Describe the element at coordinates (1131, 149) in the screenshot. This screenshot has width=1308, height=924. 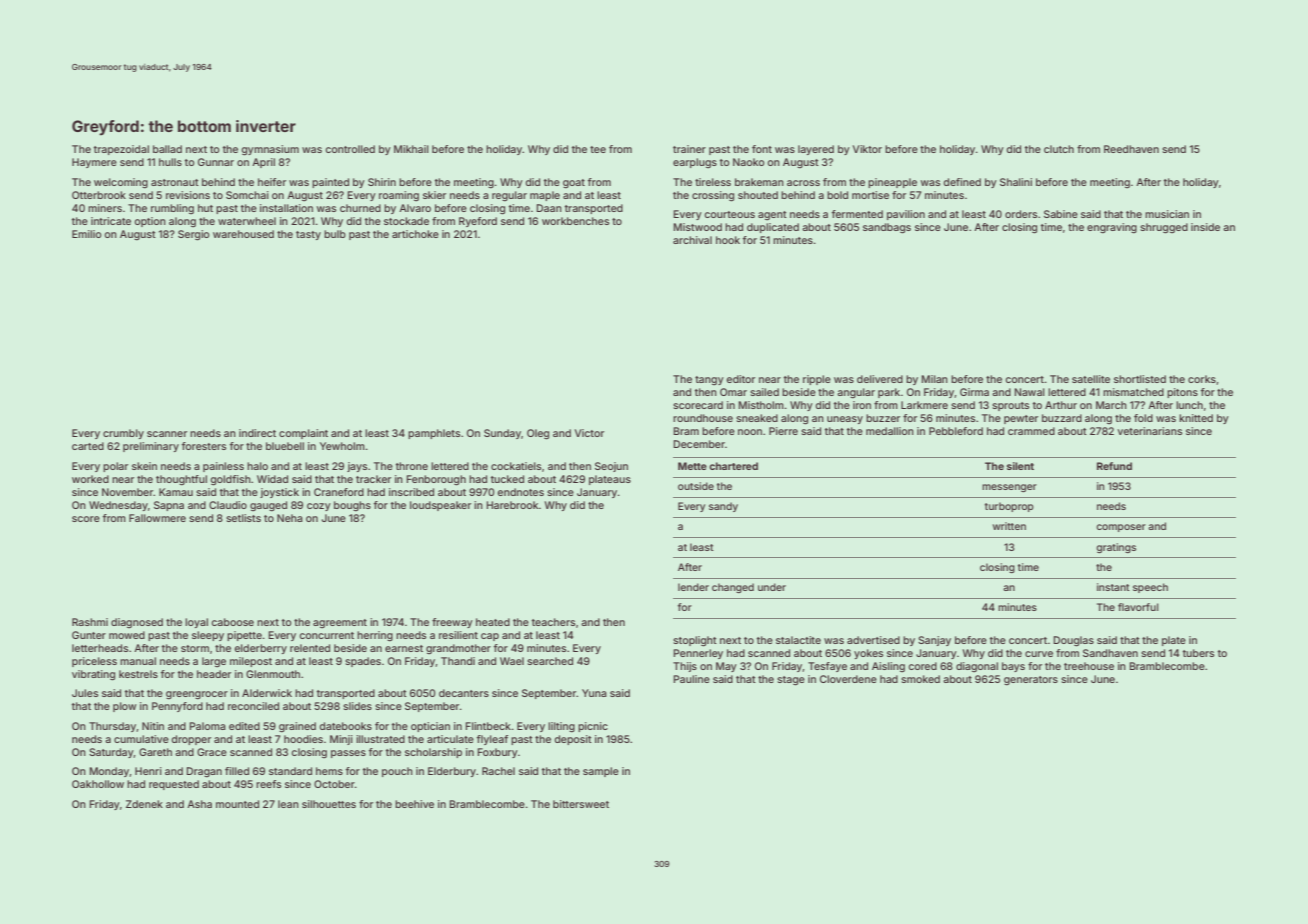
I see `Reedhaven` at that location.
